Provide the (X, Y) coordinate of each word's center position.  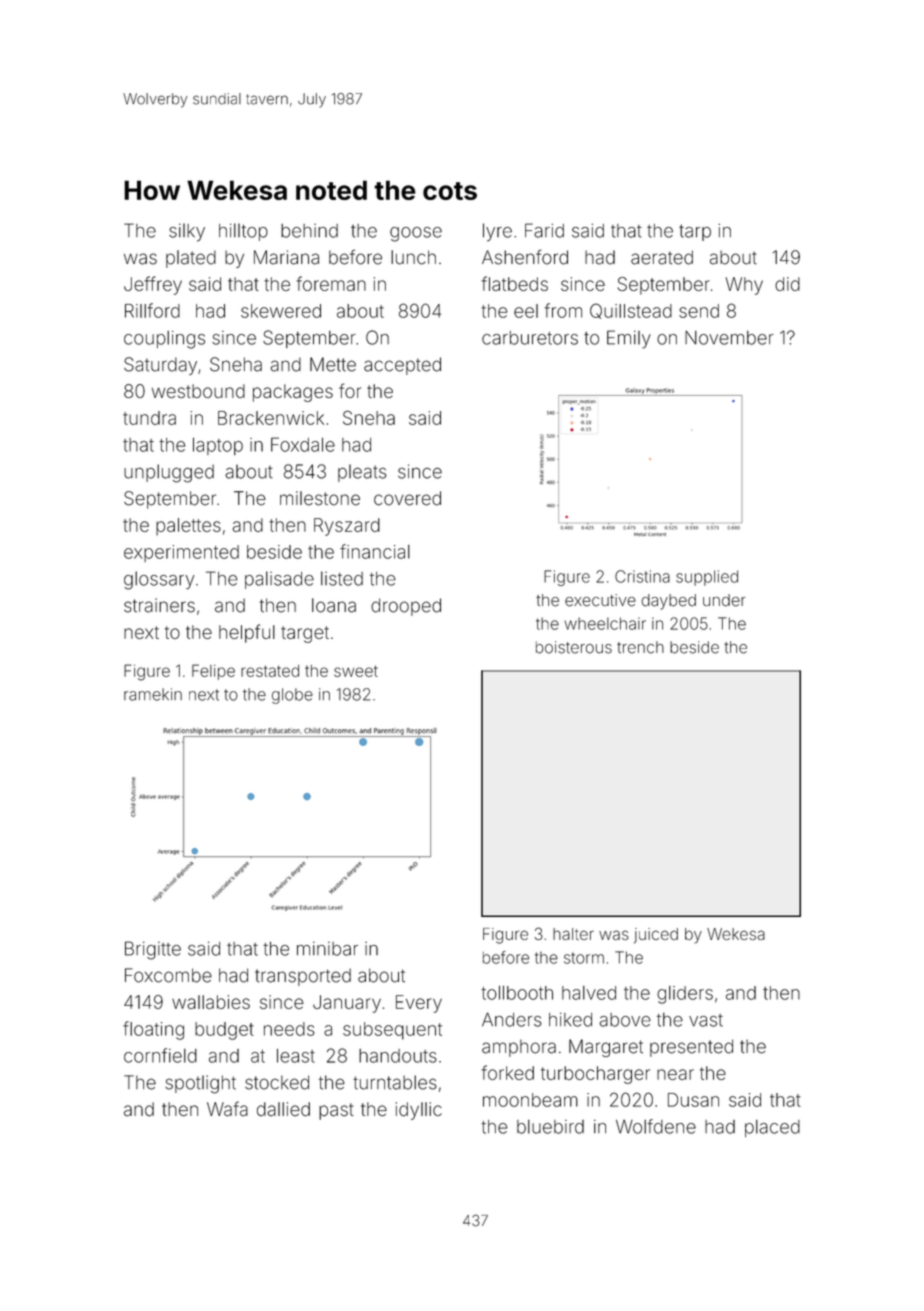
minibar (327, 949)
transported (303, 977)
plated (191, 259)
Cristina (642, 576)
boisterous (574, 647)
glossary (159, 580)
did (787, 284)
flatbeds (514, 283)
